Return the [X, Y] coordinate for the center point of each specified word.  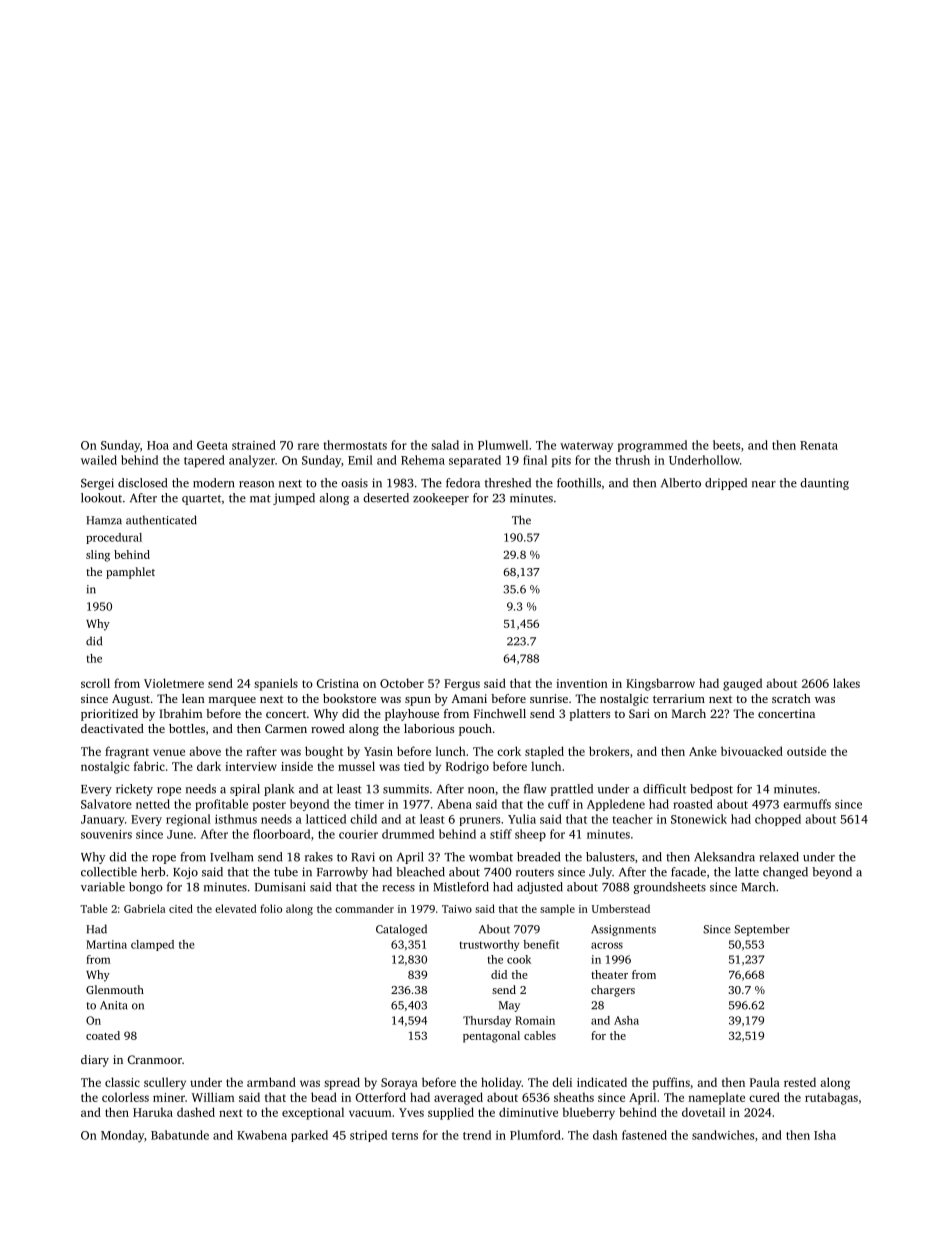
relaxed [779, 857]
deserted [386, 498]
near [764, 484]
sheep [530, 835]
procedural [114, 538]
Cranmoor [155, 1059]
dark [209, 766]
